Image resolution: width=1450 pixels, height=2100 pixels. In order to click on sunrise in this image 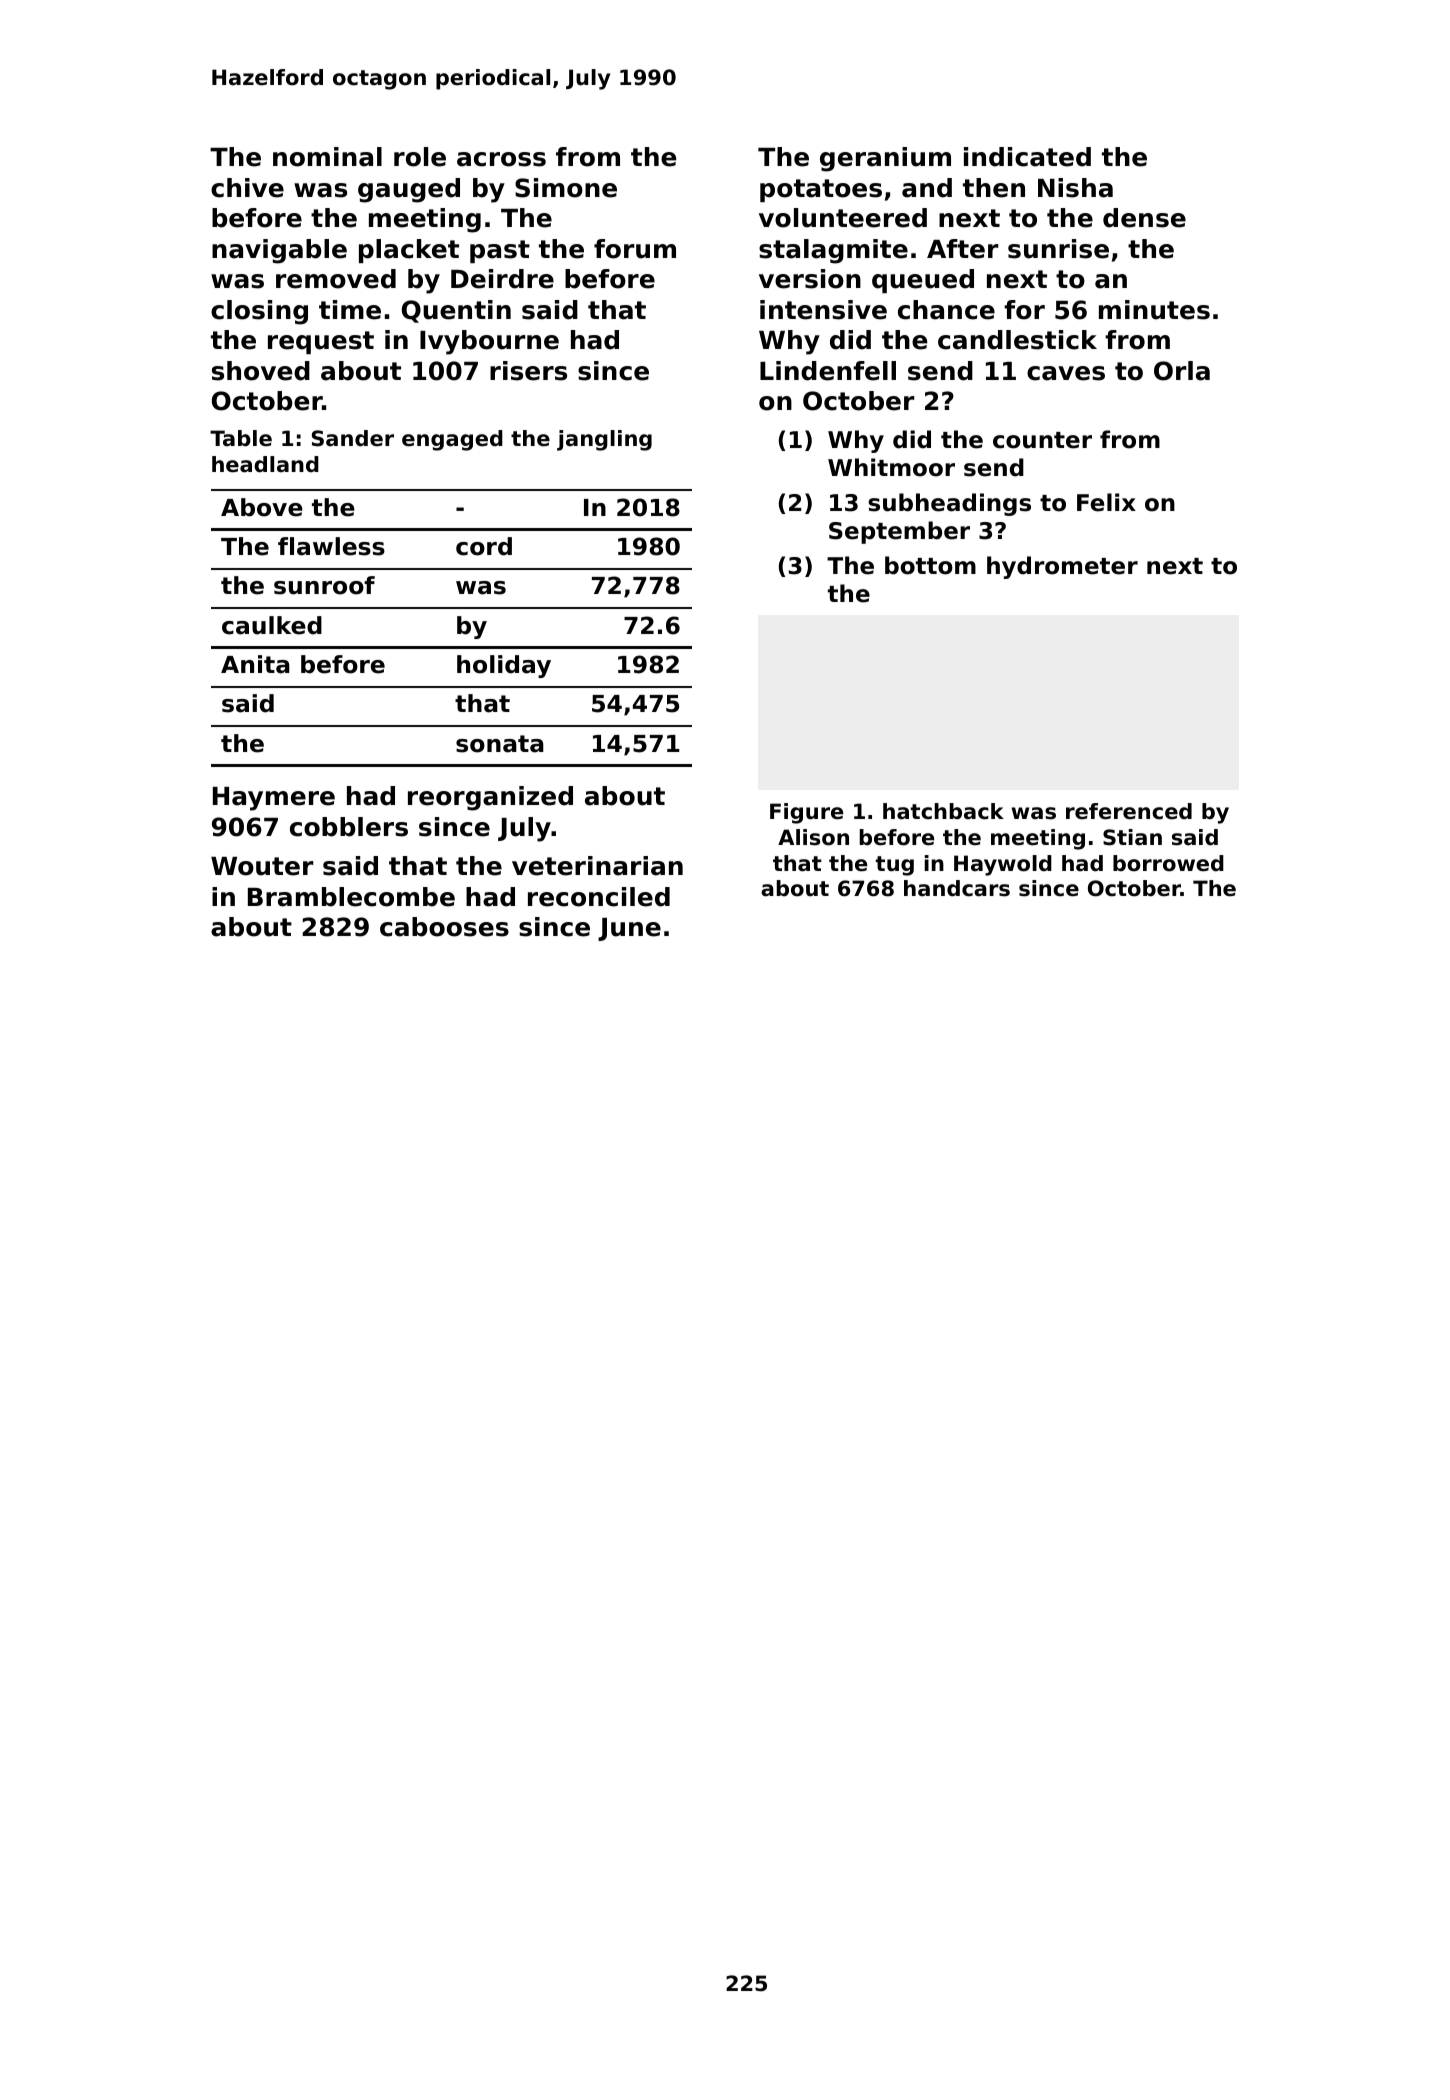, I will do `click(1058, 249)`.
